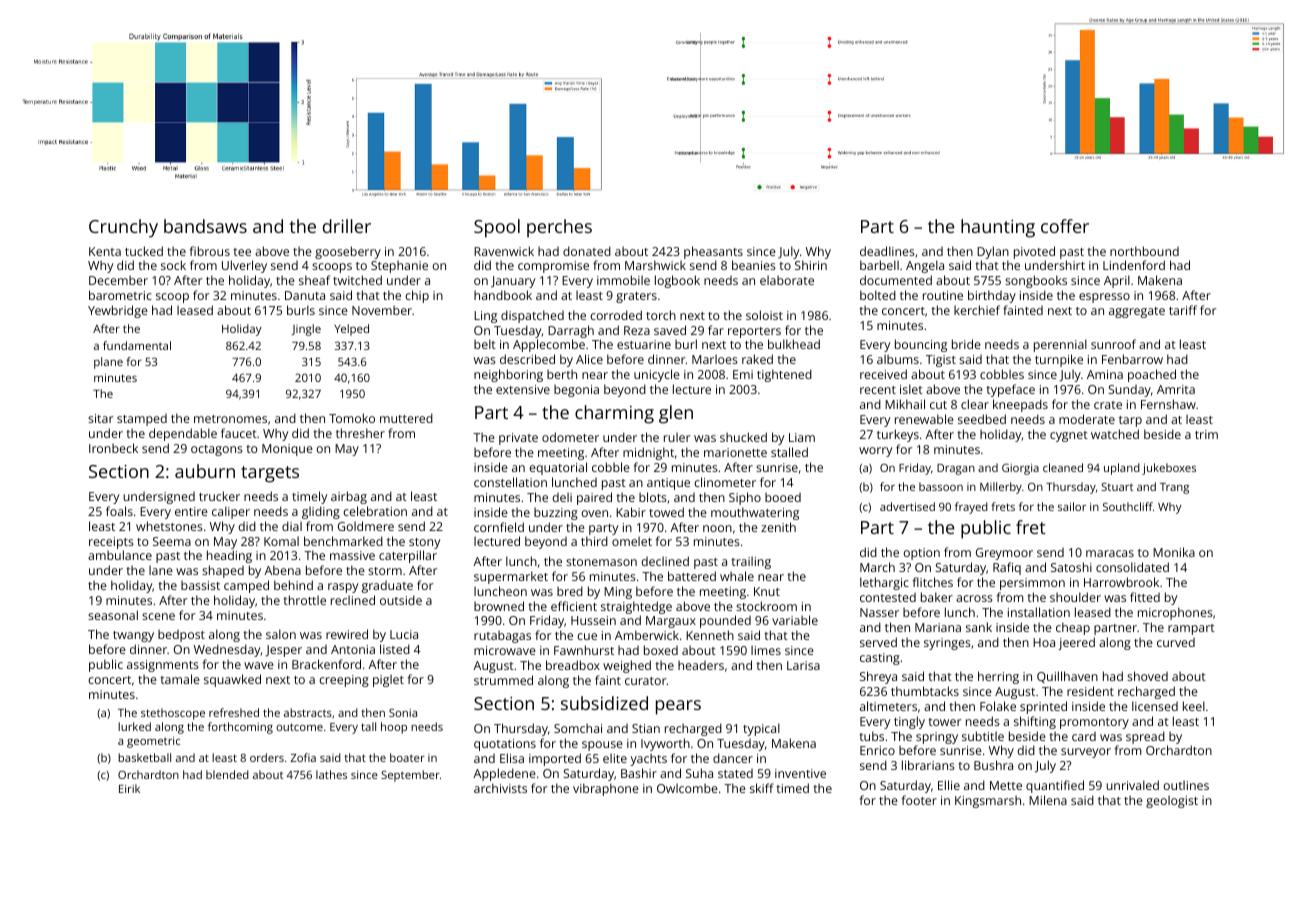  Describe the element at coordinates (205, 226) in the screenshot. I see `bandsaws` at that location.
